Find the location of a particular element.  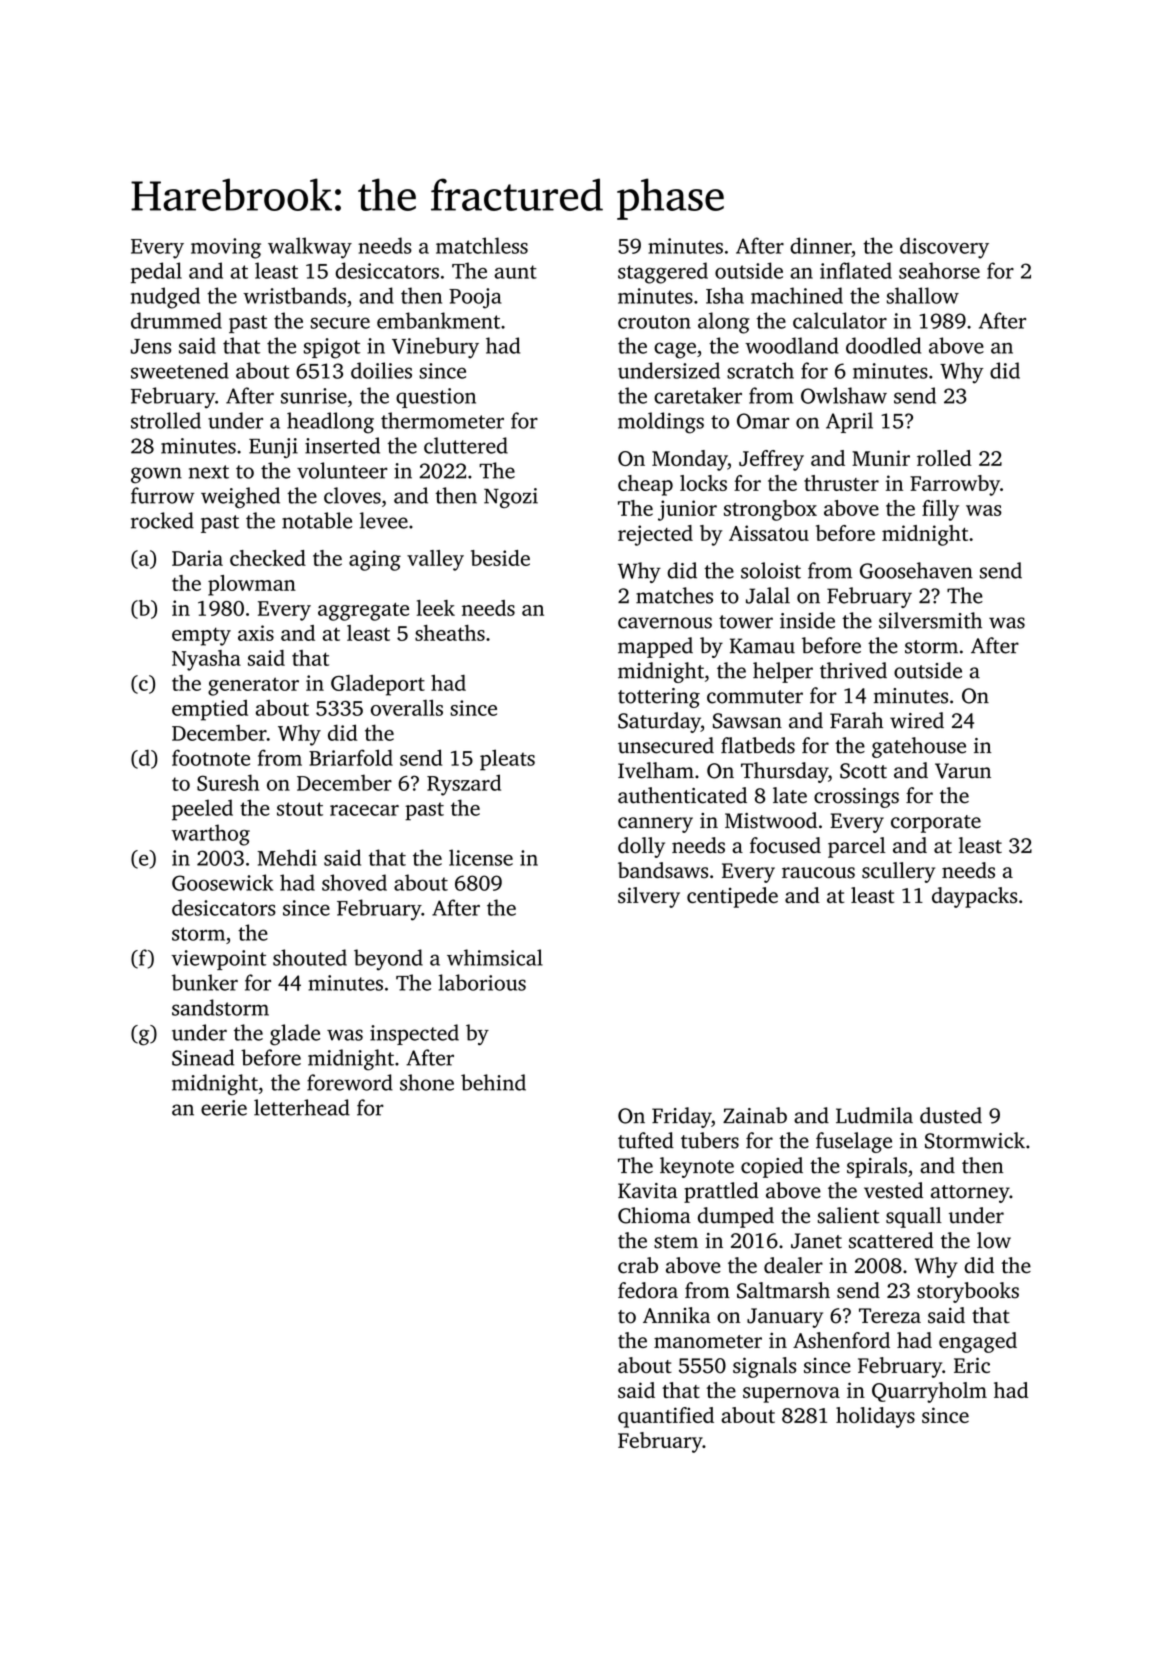

Goosewick is located at coordinates (222, 882).
